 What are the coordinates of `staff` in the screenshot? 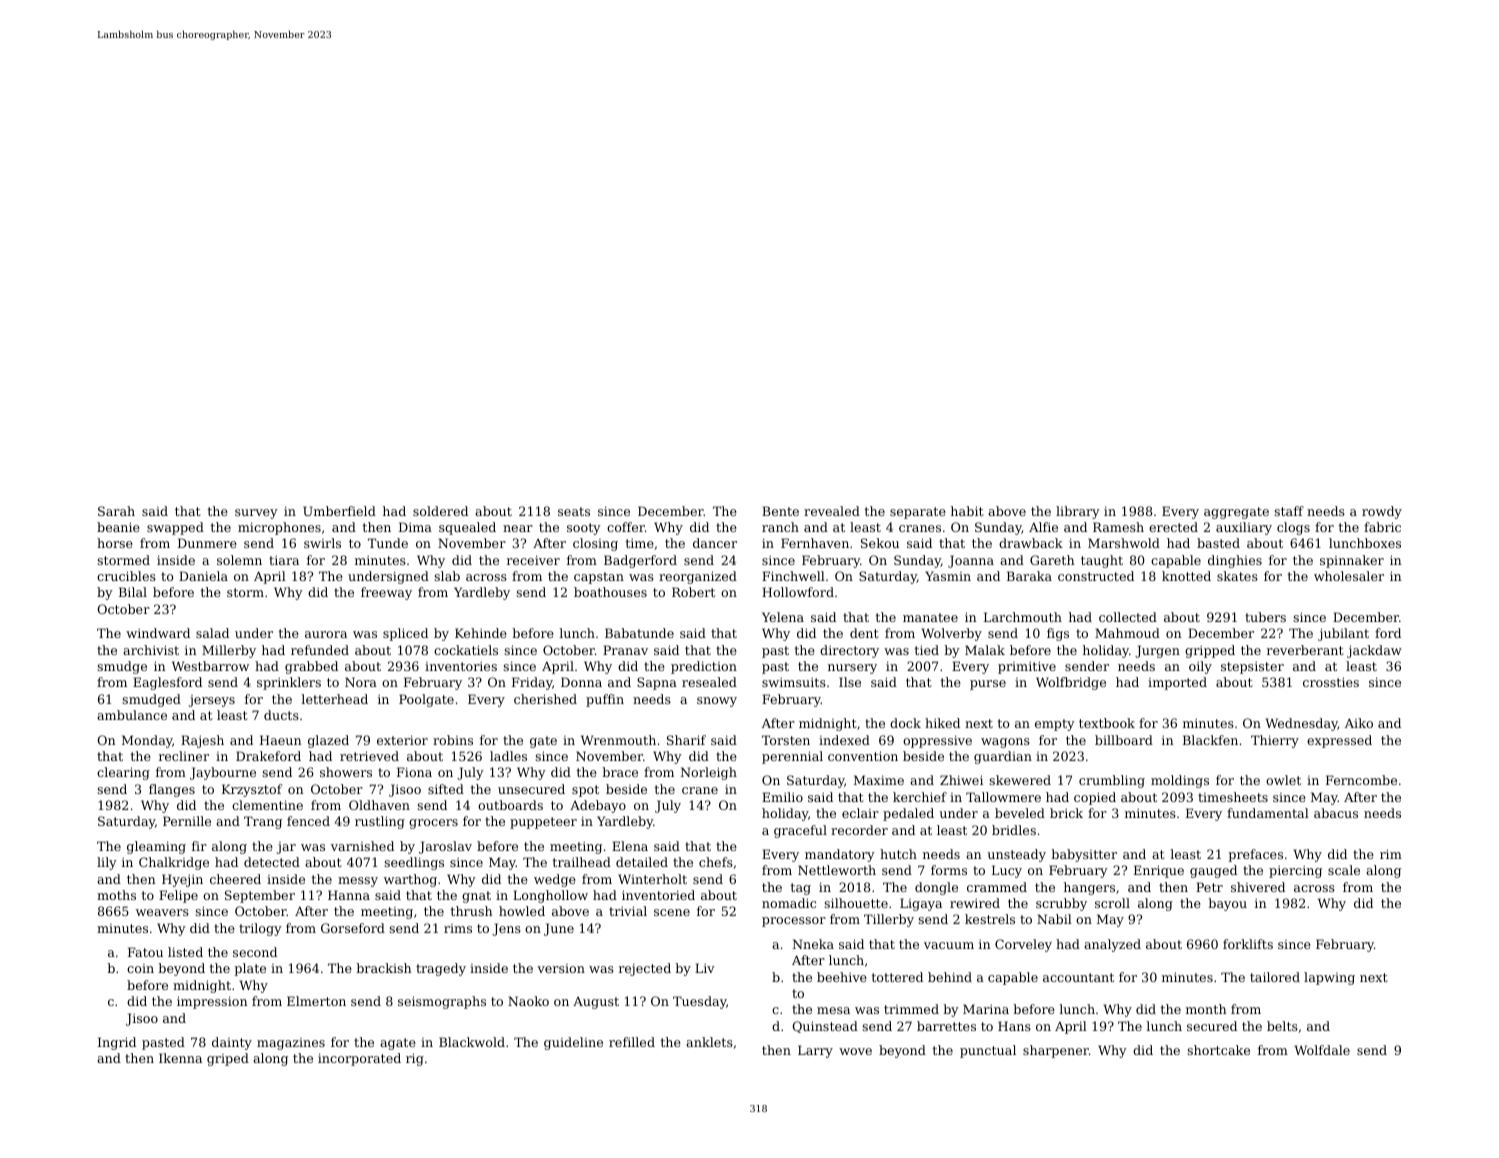 It's located at (1289, 511).
